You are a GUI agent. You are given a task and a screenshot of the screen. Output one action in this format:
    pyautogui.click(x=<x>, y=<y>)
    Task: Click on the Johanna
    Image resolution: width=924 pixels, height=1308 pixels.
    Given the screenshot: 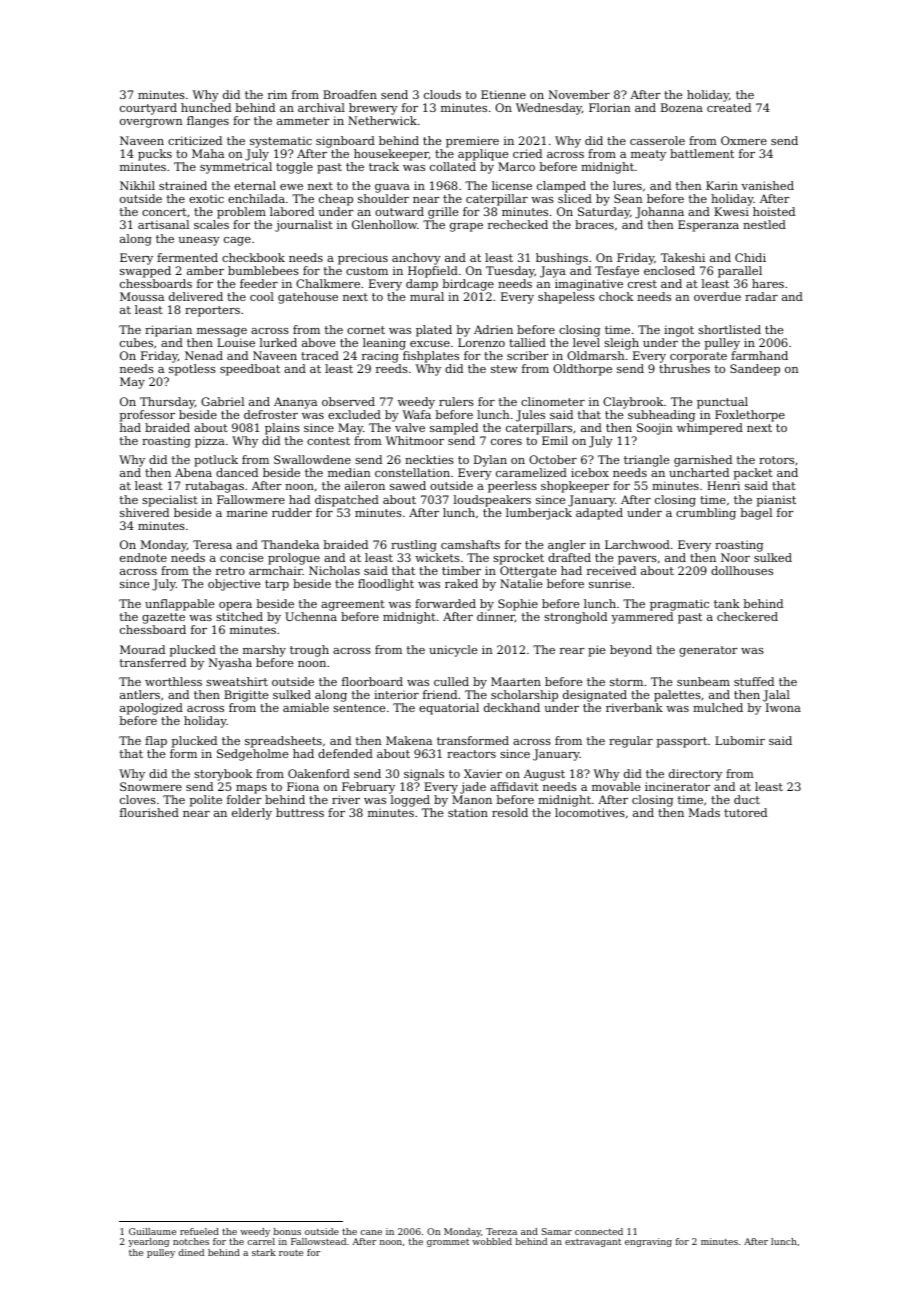 What is the action you would take?
    pyautogui.click(x=659, y=213)
